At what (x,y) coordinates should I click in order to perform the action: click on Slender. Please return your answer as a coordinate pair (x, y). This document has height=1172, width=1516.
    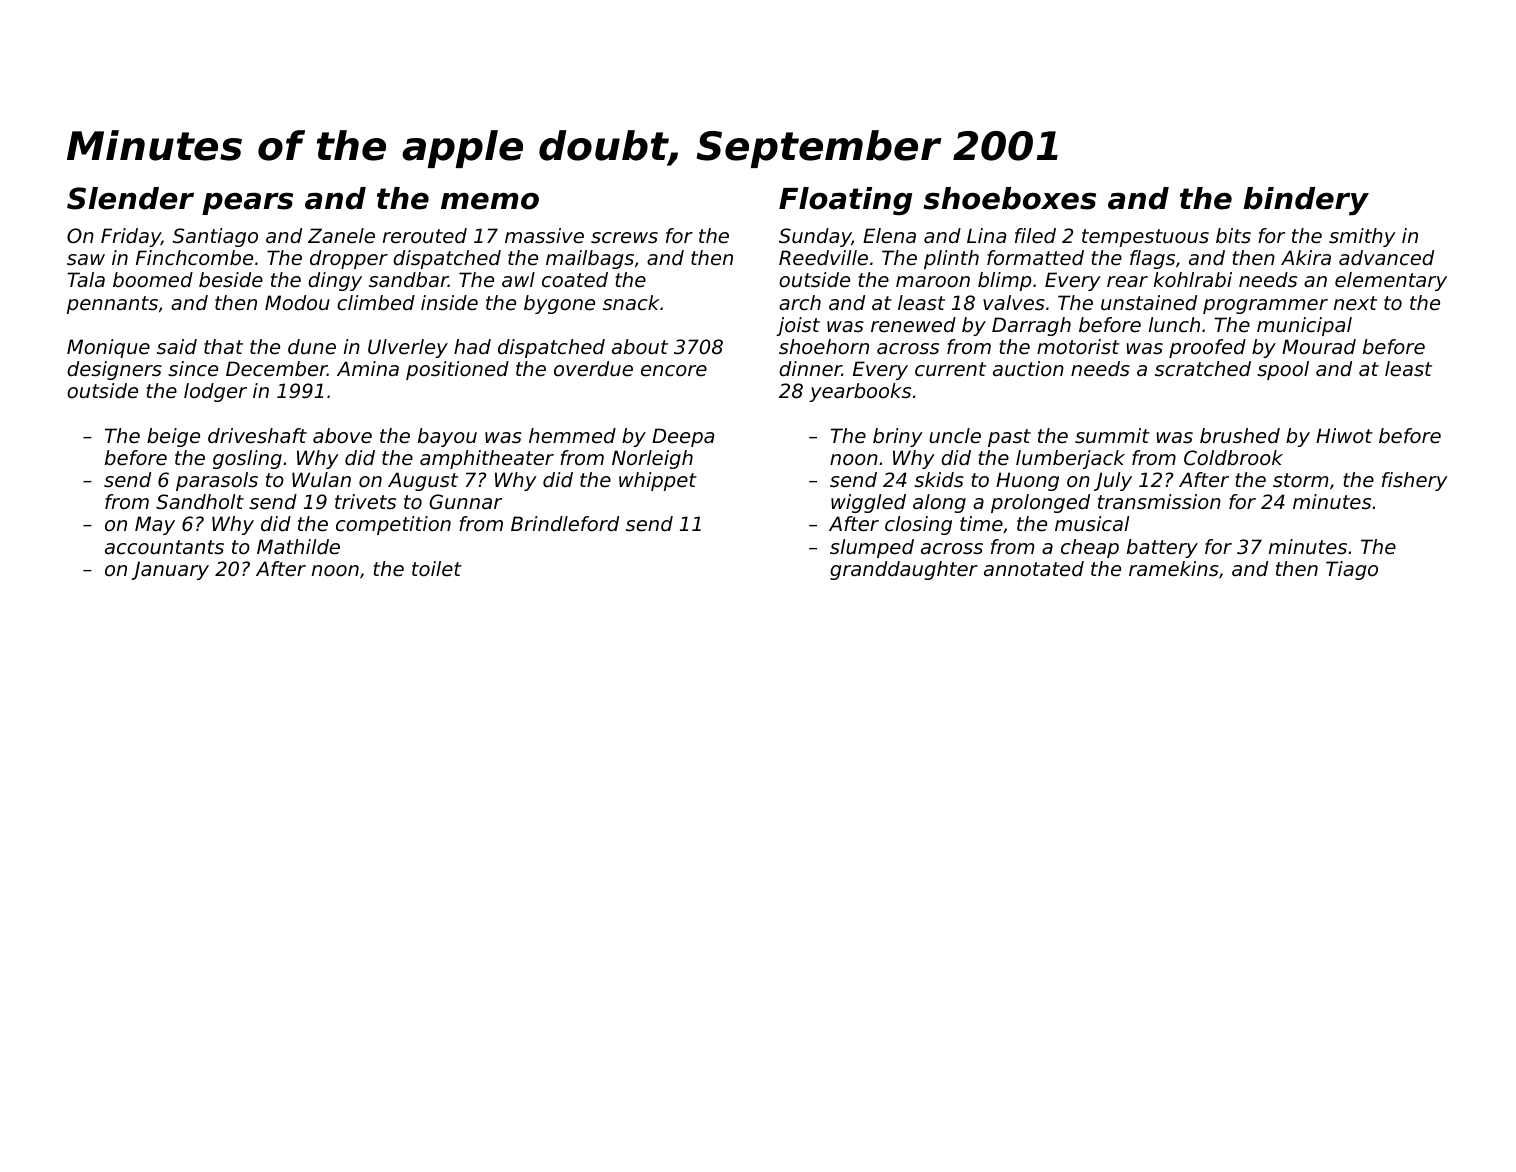
    Looking at the image, I should click on (130, 198).
